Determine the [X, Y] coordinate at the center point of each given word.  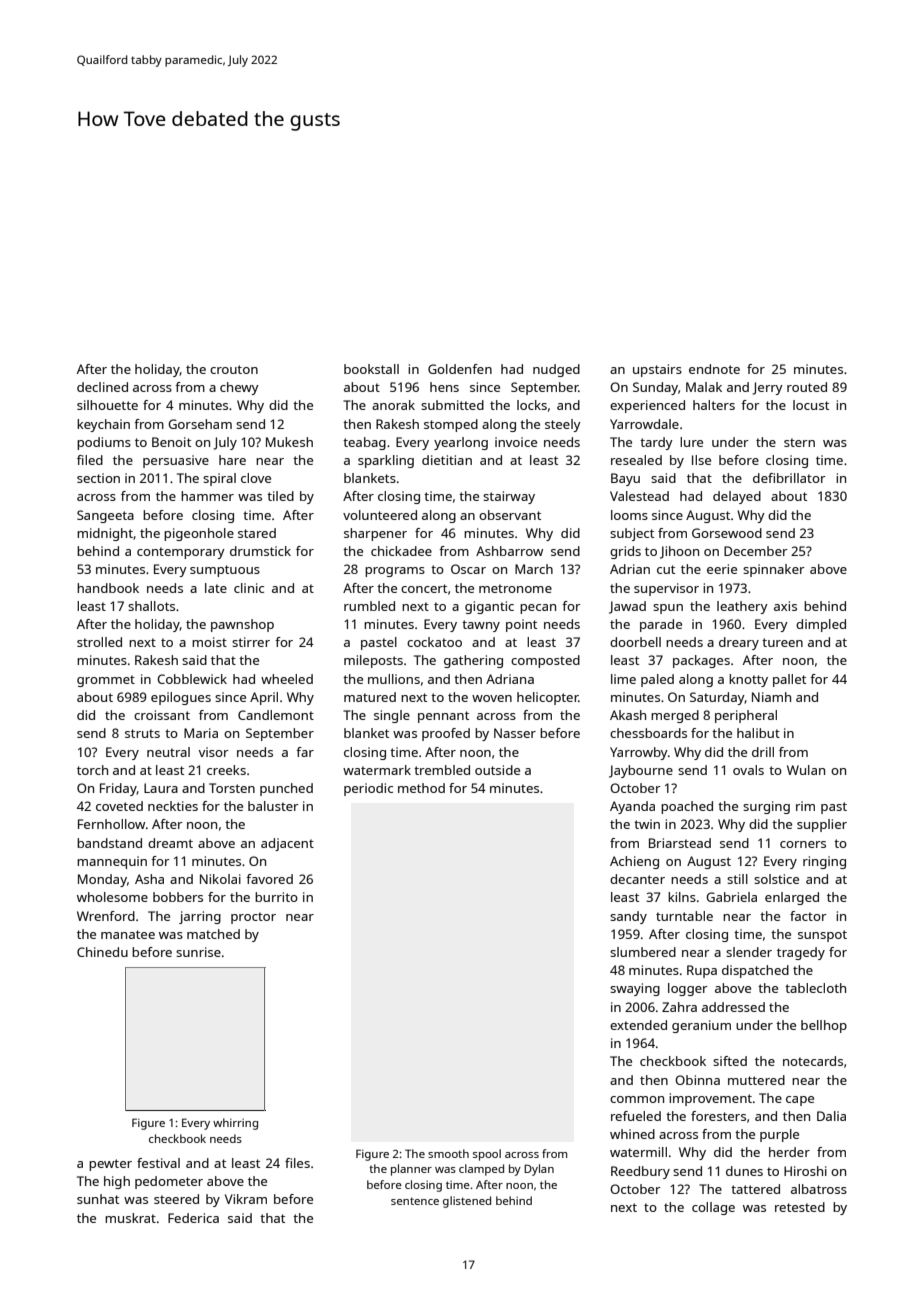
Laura [161, 788]
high [117, 1182]
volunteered [380, 515]
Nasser [515, 733]
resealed [636, 460]
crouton [234, 369]
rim [805, 806]
